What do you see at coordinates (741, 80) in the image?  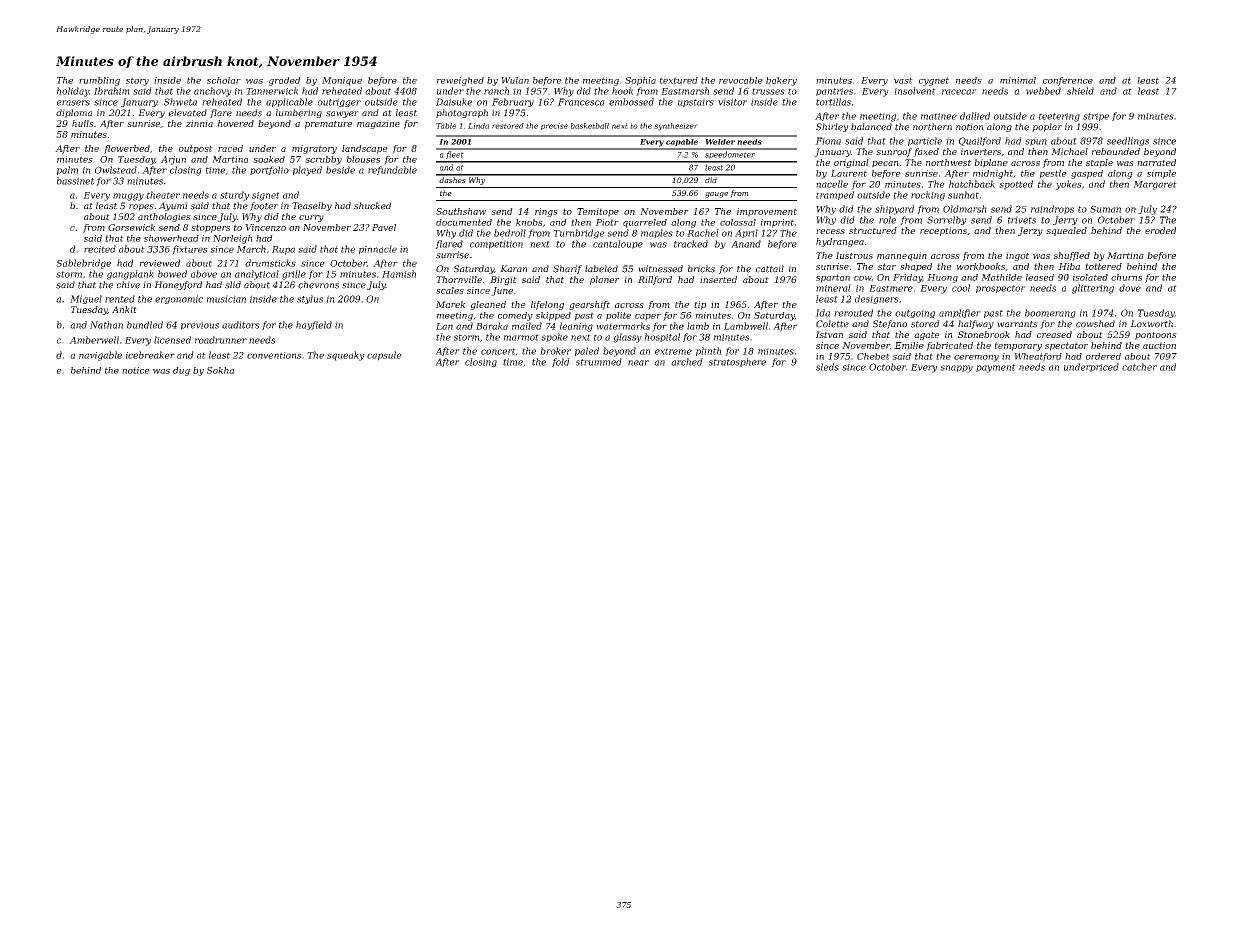 I see `revocable` at bounding box center [741, 80].
